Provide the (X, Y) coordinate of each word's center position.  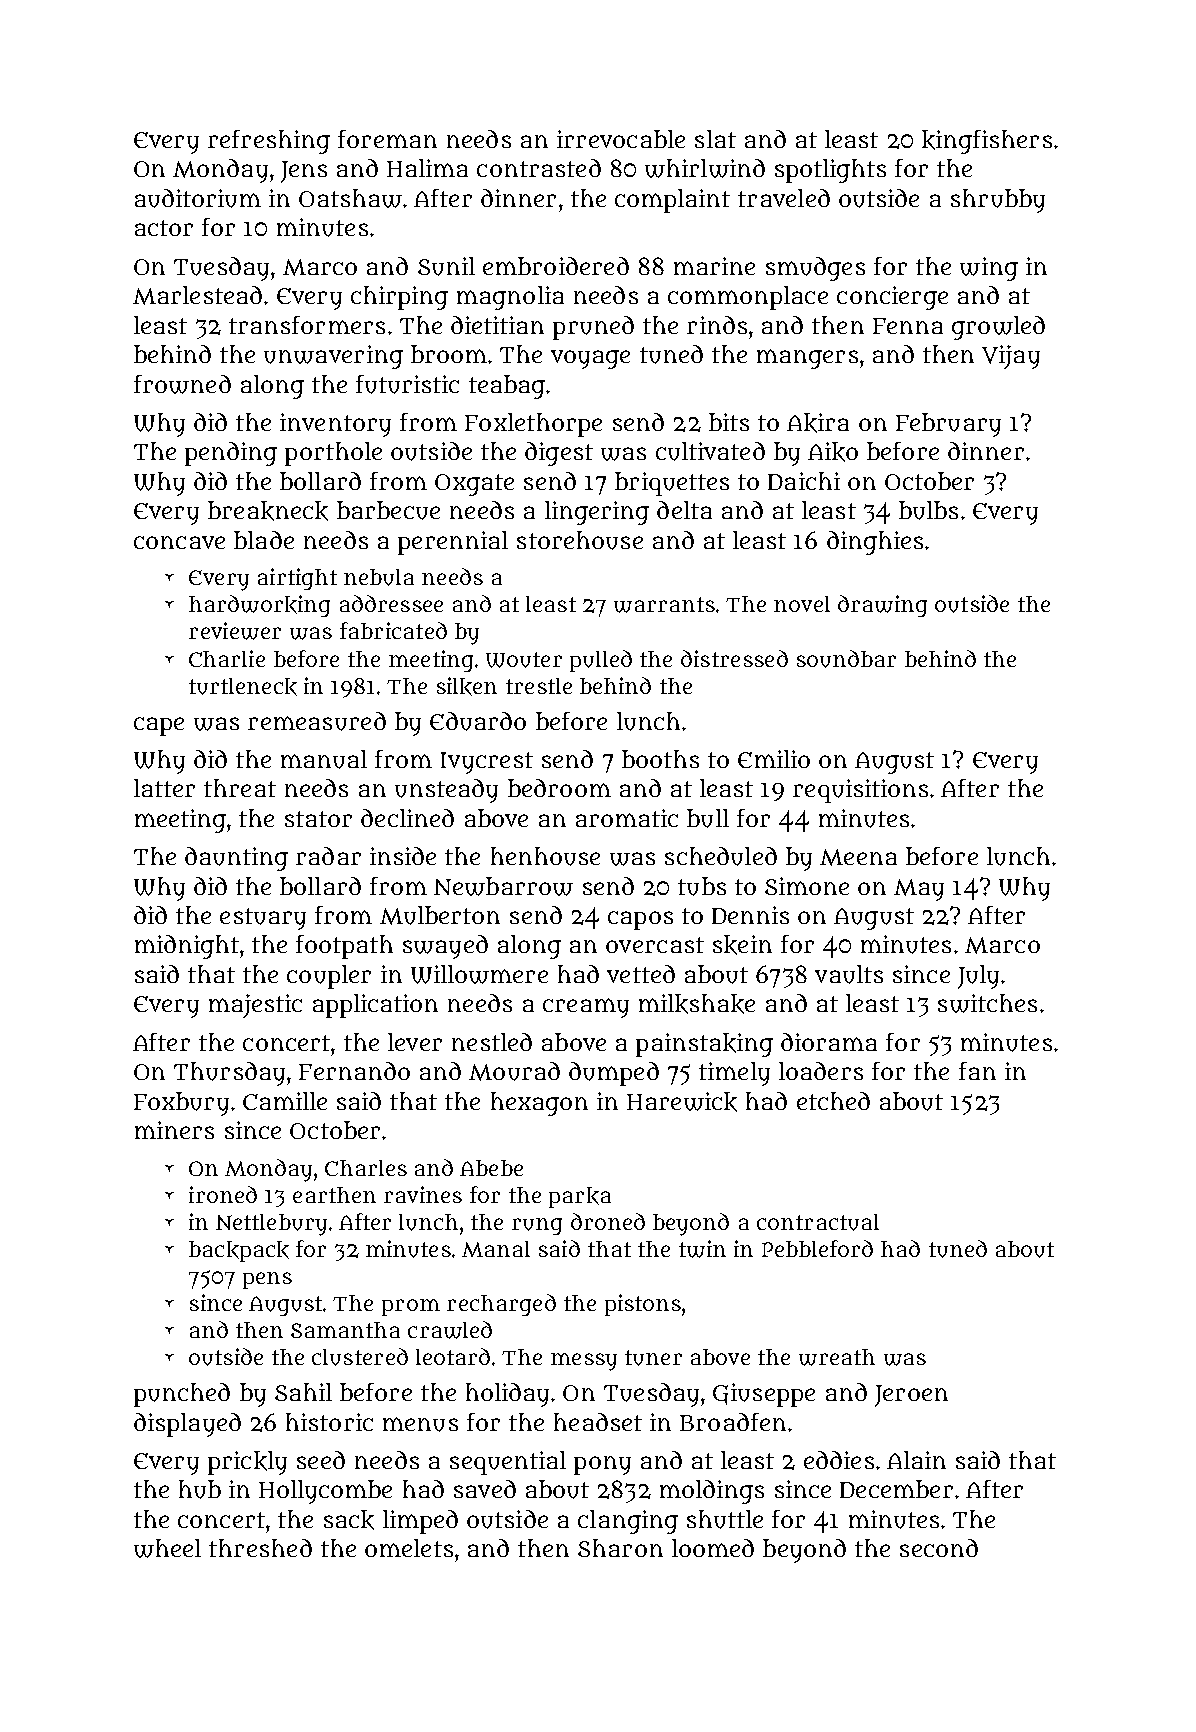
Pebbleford (817, 1248)
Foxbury (181, 1104)
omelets (409, 1548)
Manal (496, 1249)
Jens (304, 172)
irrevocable (621, 139)
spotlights (830, 171)
